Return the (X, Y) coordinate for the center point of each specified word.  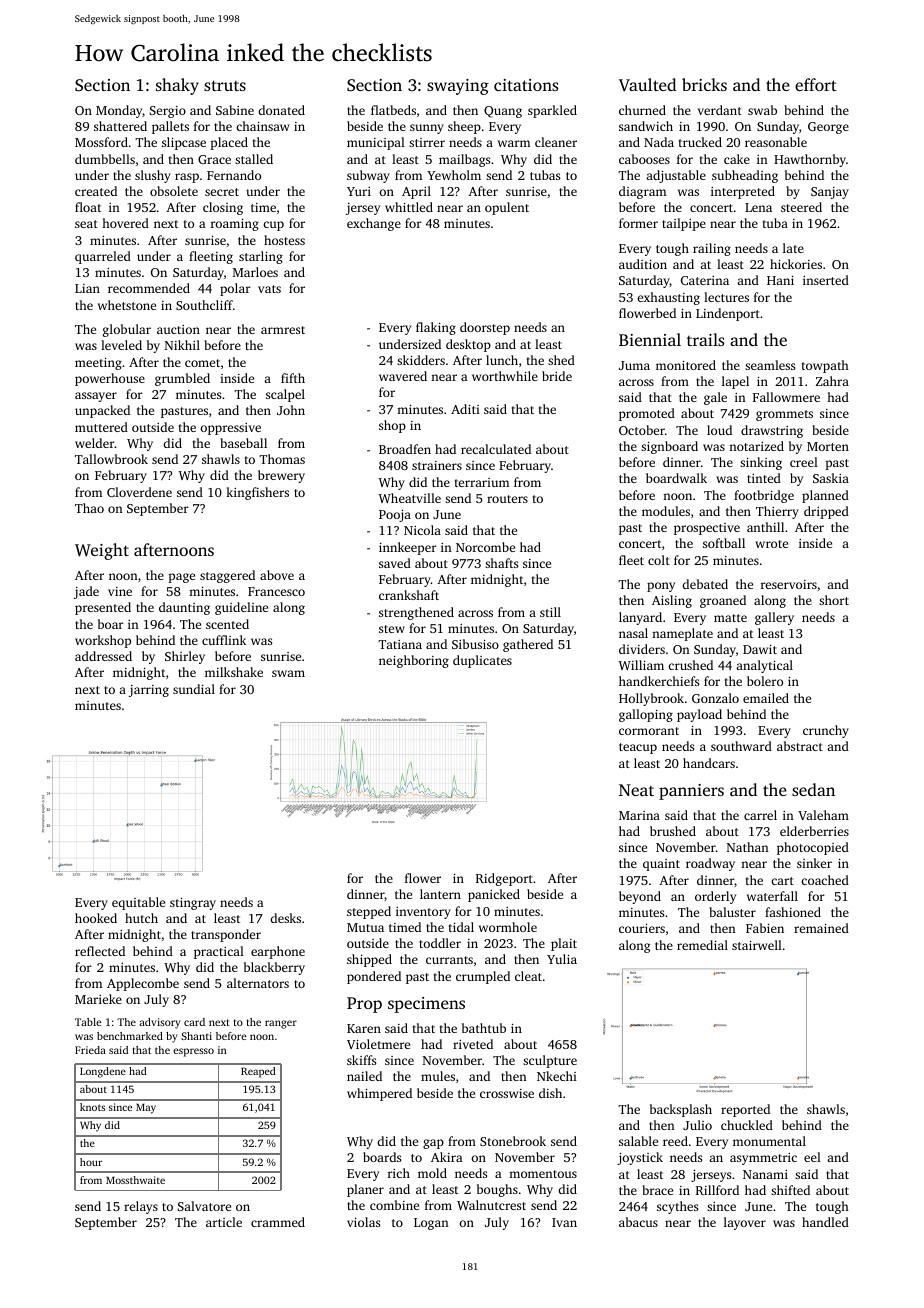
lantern (440, 894)
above (277, 575)
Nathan (748, 847)
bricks (704, 84)
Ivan (564, 1222)
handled (825, 1222)
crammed (278, 1222)
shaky (177, 86)
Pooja (395, 516)
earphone (278, 952)
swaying (458, 87)
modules (666, 511)
